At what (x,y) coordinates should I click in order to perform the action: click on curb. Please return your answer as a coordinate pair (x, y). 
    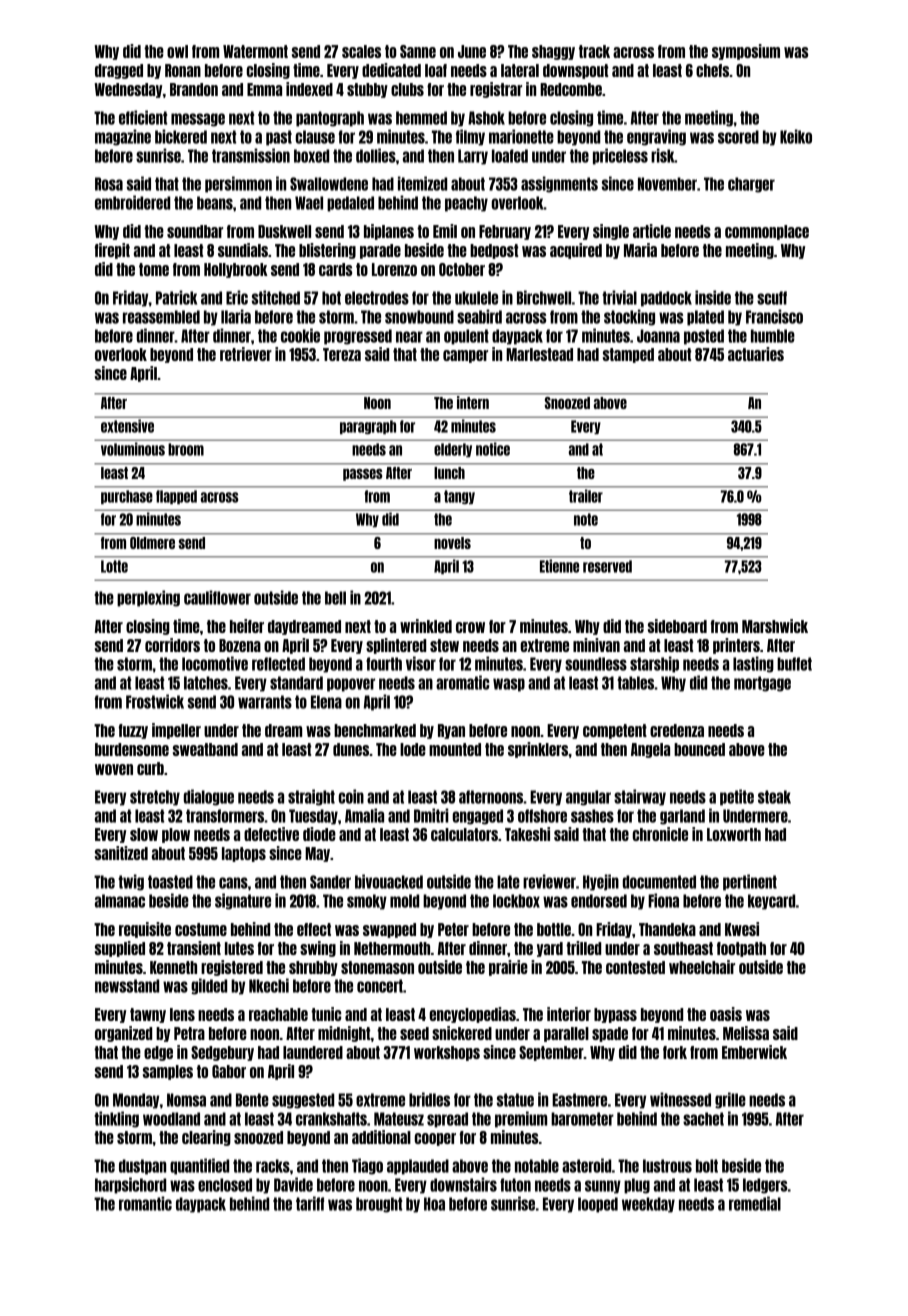
    Looking at the image, I should click on (150, 768).
